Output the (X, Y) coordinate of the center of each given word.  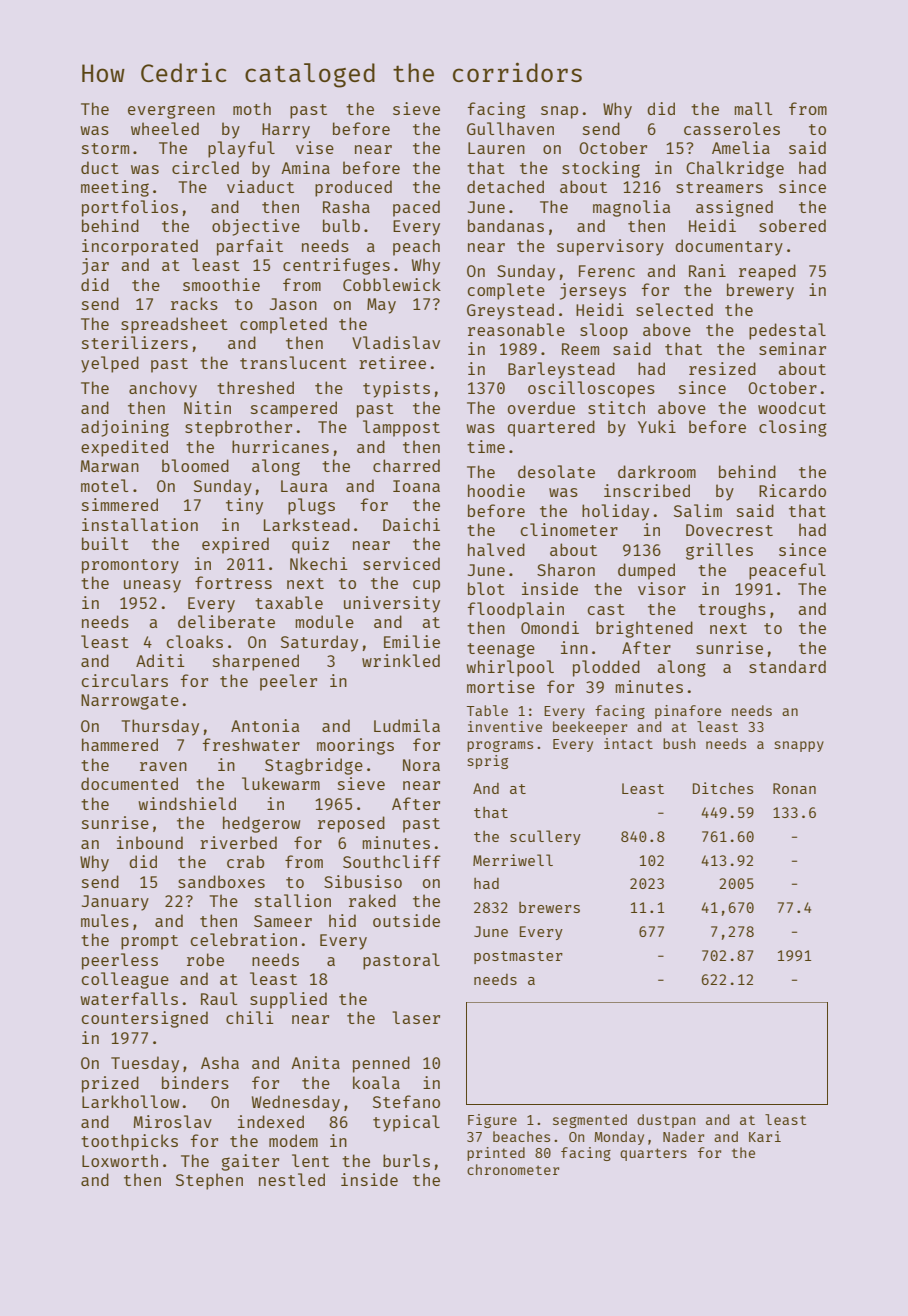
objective (256, 227)
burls (406, 1160)
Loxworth (120, 1160)
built (105, 543)
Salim (698, 510)
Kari (765, 1136)
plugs (311, 506)
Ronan (794, 788)
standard (787, 666)
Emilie (412, 641)
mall (753, 108)
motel (104, 485)
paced (416, 208)
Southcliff (392, 861)
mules (105, 920)
